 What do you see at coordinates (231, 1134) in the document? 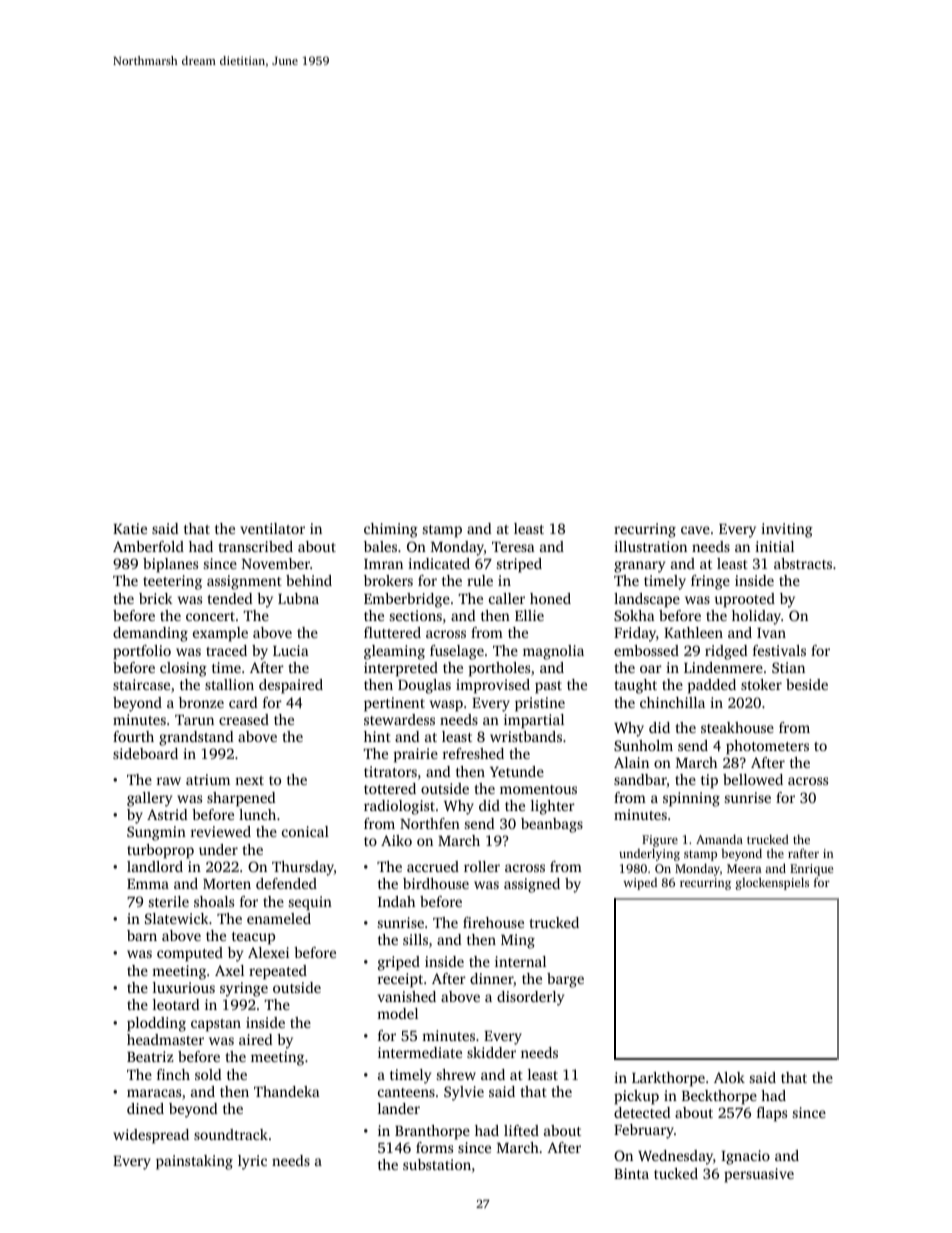
I see `soundtrack` at bounding box center [231, 1134].
